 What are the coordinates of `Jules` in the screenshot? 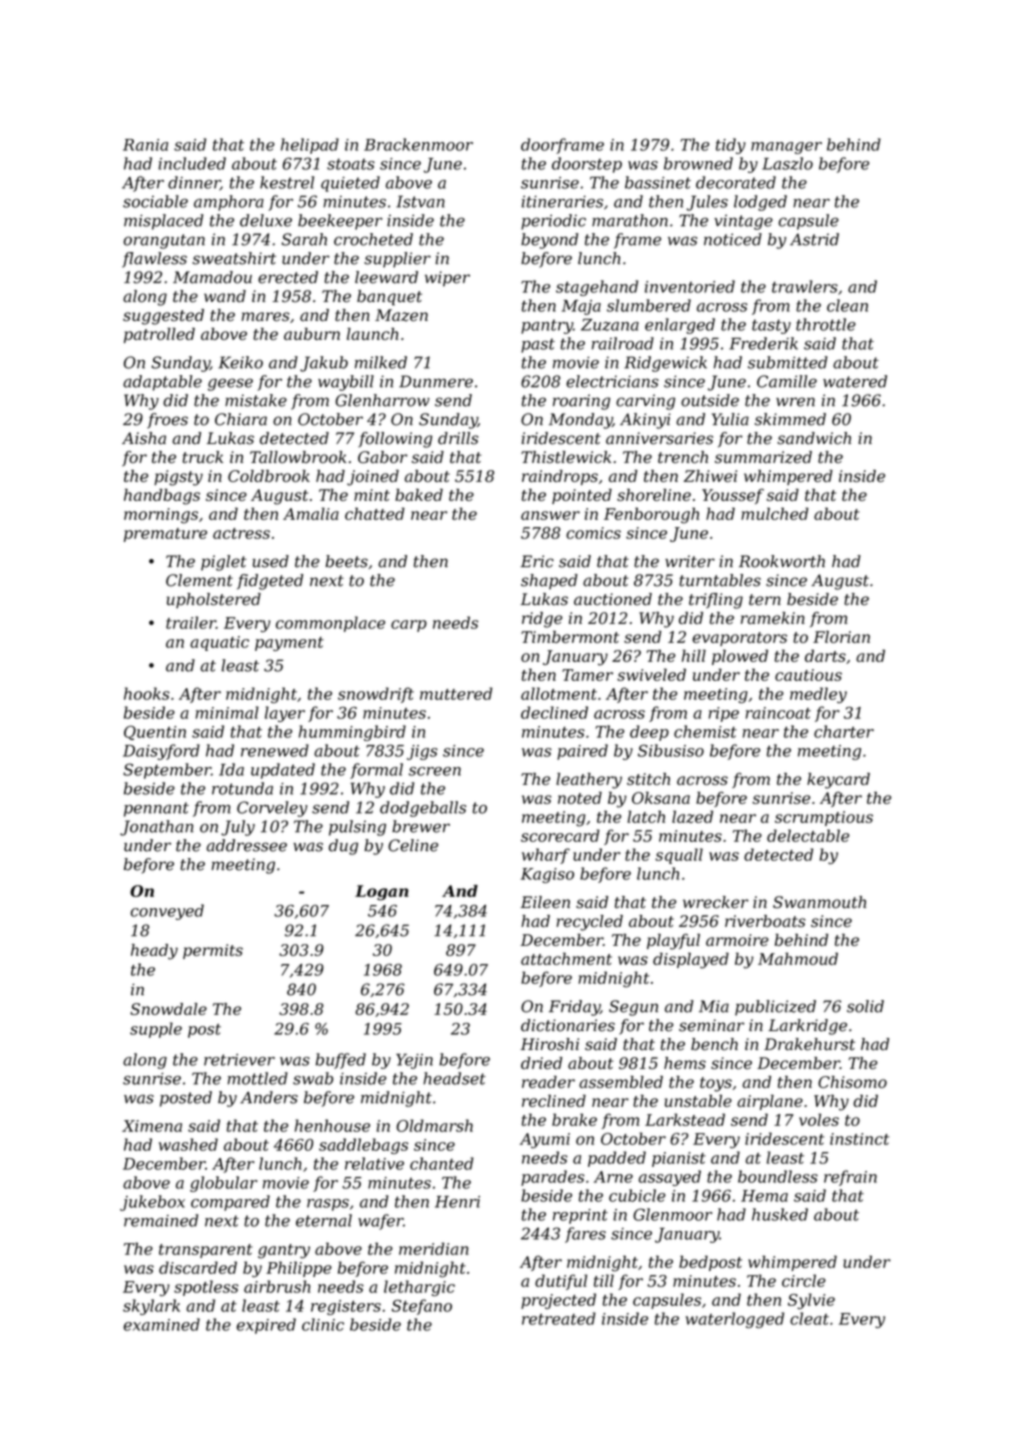 It's located at (707, 203).
